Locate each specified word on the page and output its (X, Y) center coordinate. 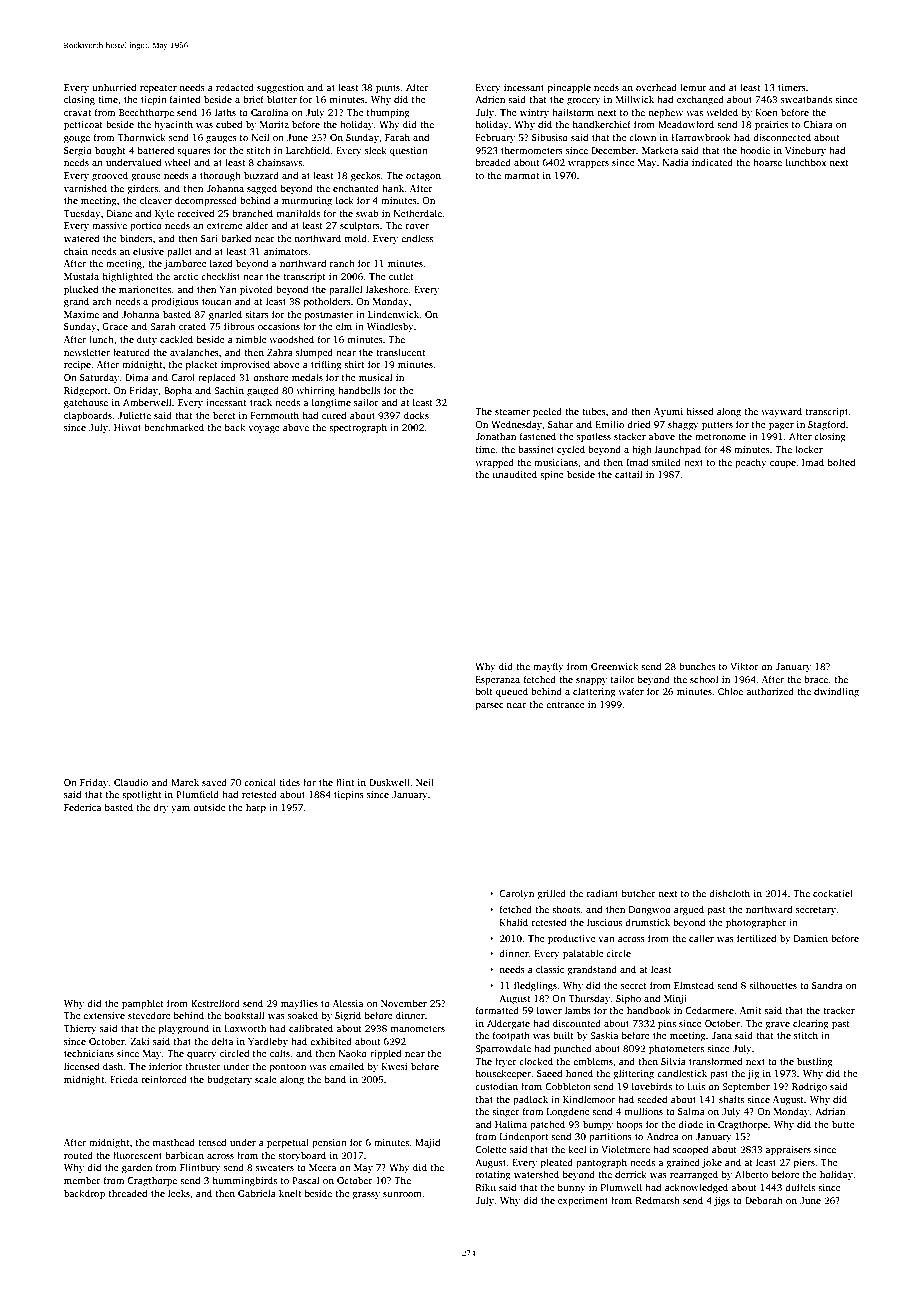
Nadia (676, 162)
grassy (366, 1196)
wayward (781, 412)
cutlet (401, 276)
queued (512, 692)
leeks (179, 1193)
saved (214, 782)
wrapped (494, 463)
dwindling (836, 692)
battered (156, 150)
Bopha (178, 391)
